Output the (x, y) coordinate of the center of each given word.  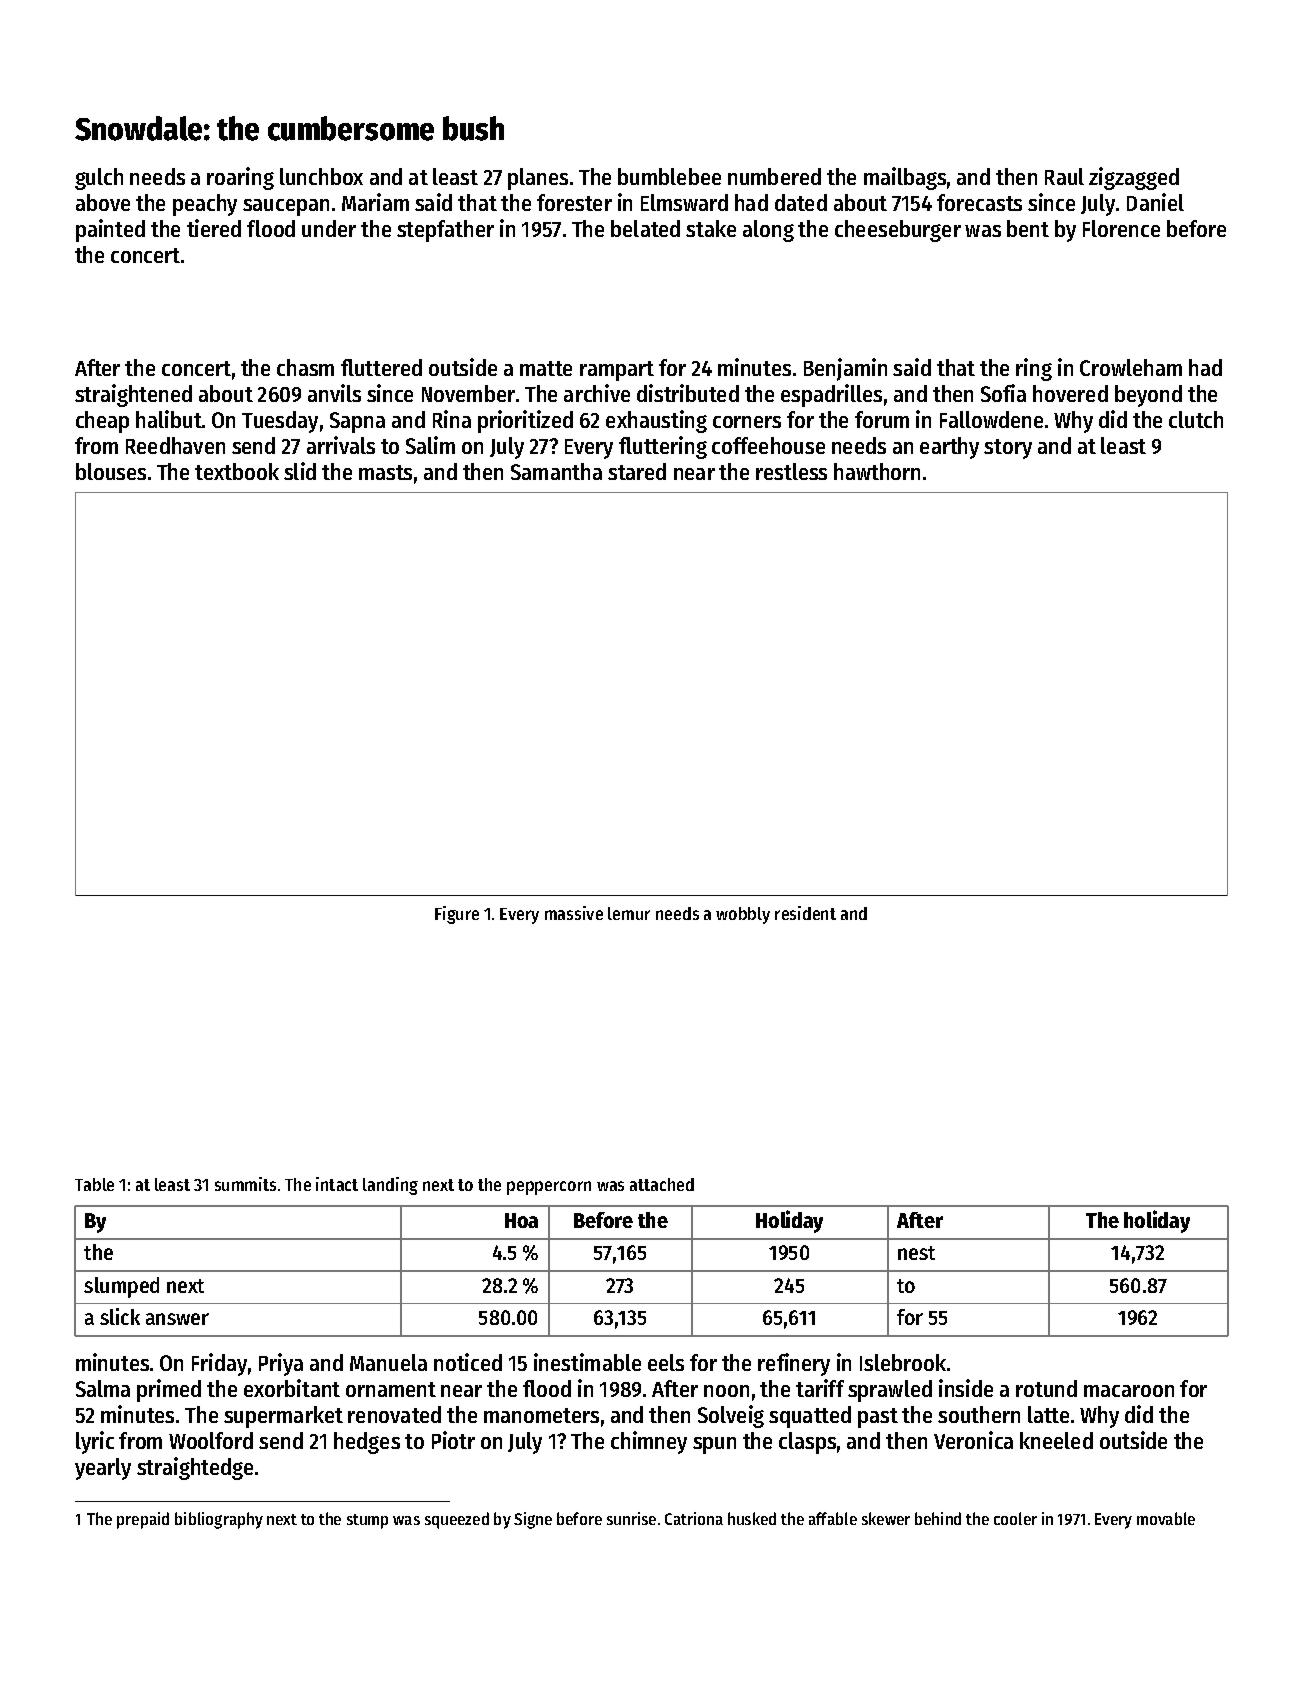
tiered (214, 228)
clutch (1196, 419)
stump (367, 1521)
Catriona (694, 1518)
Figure (457, 915)
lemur (629, 913)
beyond (1148, 396)
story (1008, 449)
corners (747, 422)
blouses (111, 471)
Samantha (556, 471)
